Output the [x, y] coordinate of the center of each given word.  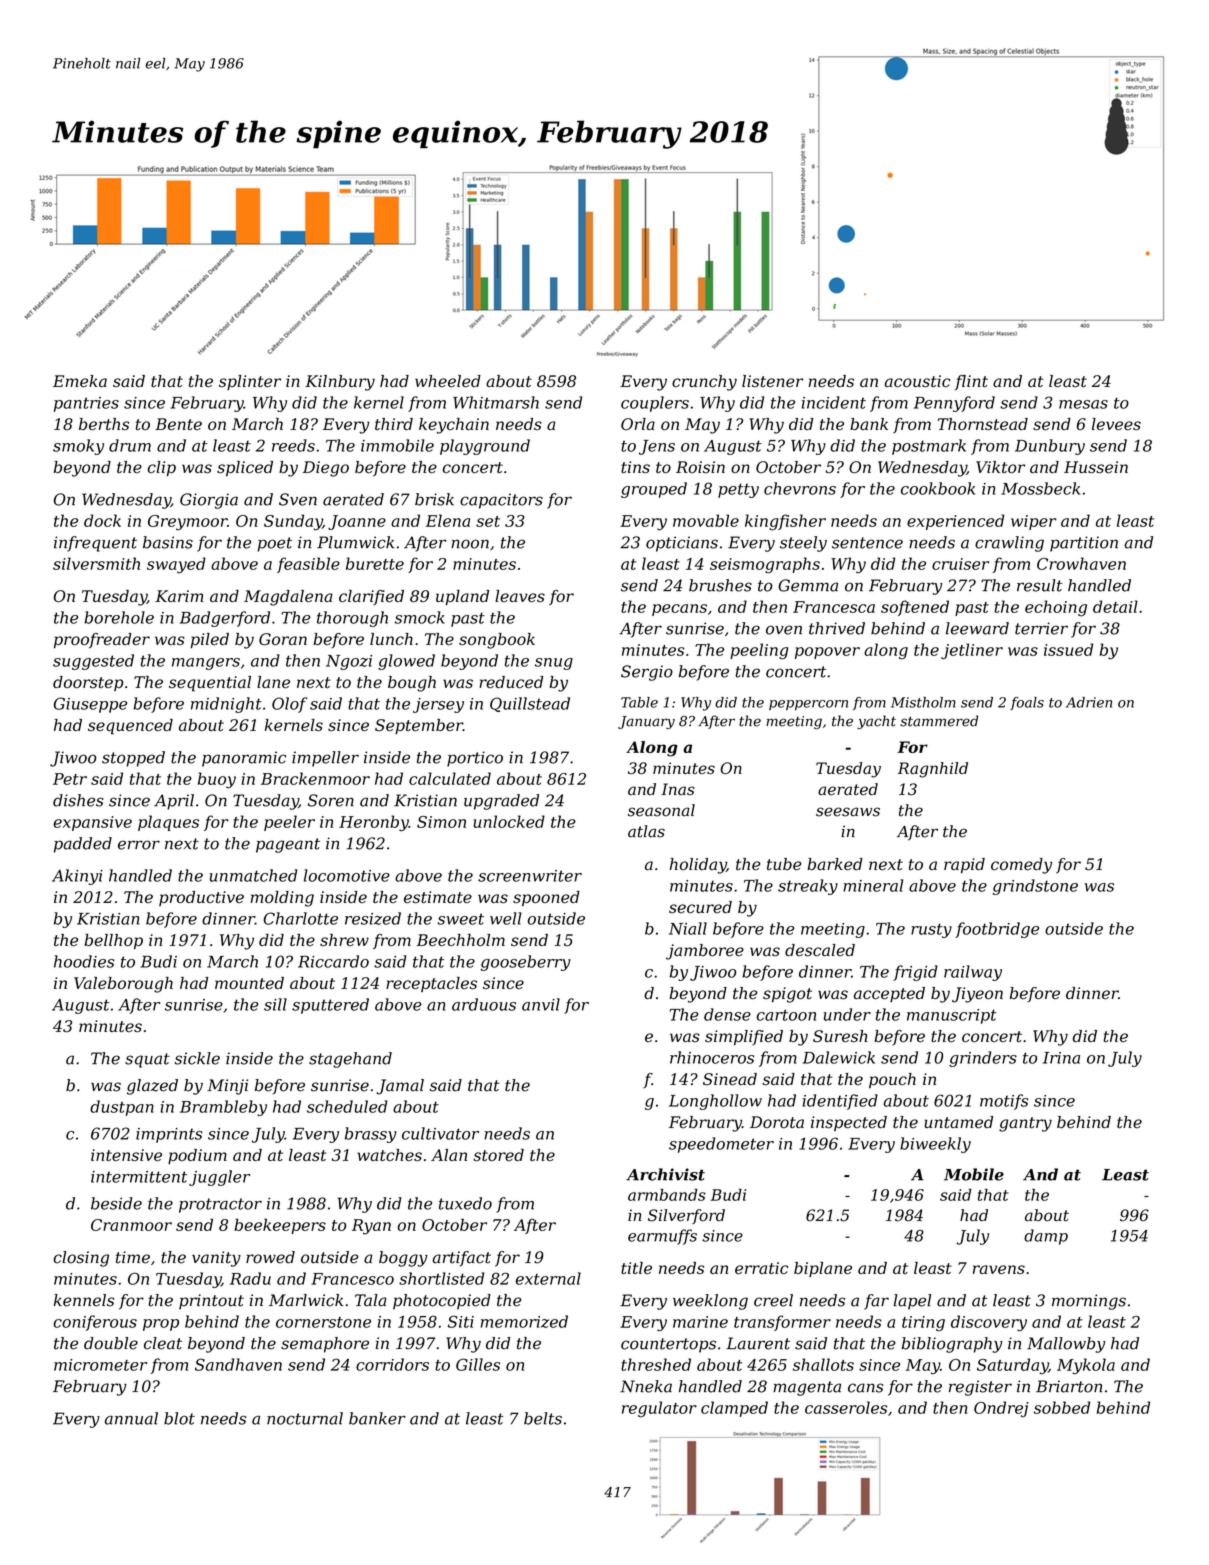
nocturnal [305, 1418]
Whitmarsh [496, 402]
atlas [646, 831]
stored [498, 1155]
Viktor [1000, 467]
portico [475, 759]
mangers [206, 664]
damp [1046, 1237]
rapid [964, 866]
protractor [220, 1205]
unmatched [253, 875]
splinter [250, 382]
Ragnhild [933, 770]
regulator [659, 1409]
